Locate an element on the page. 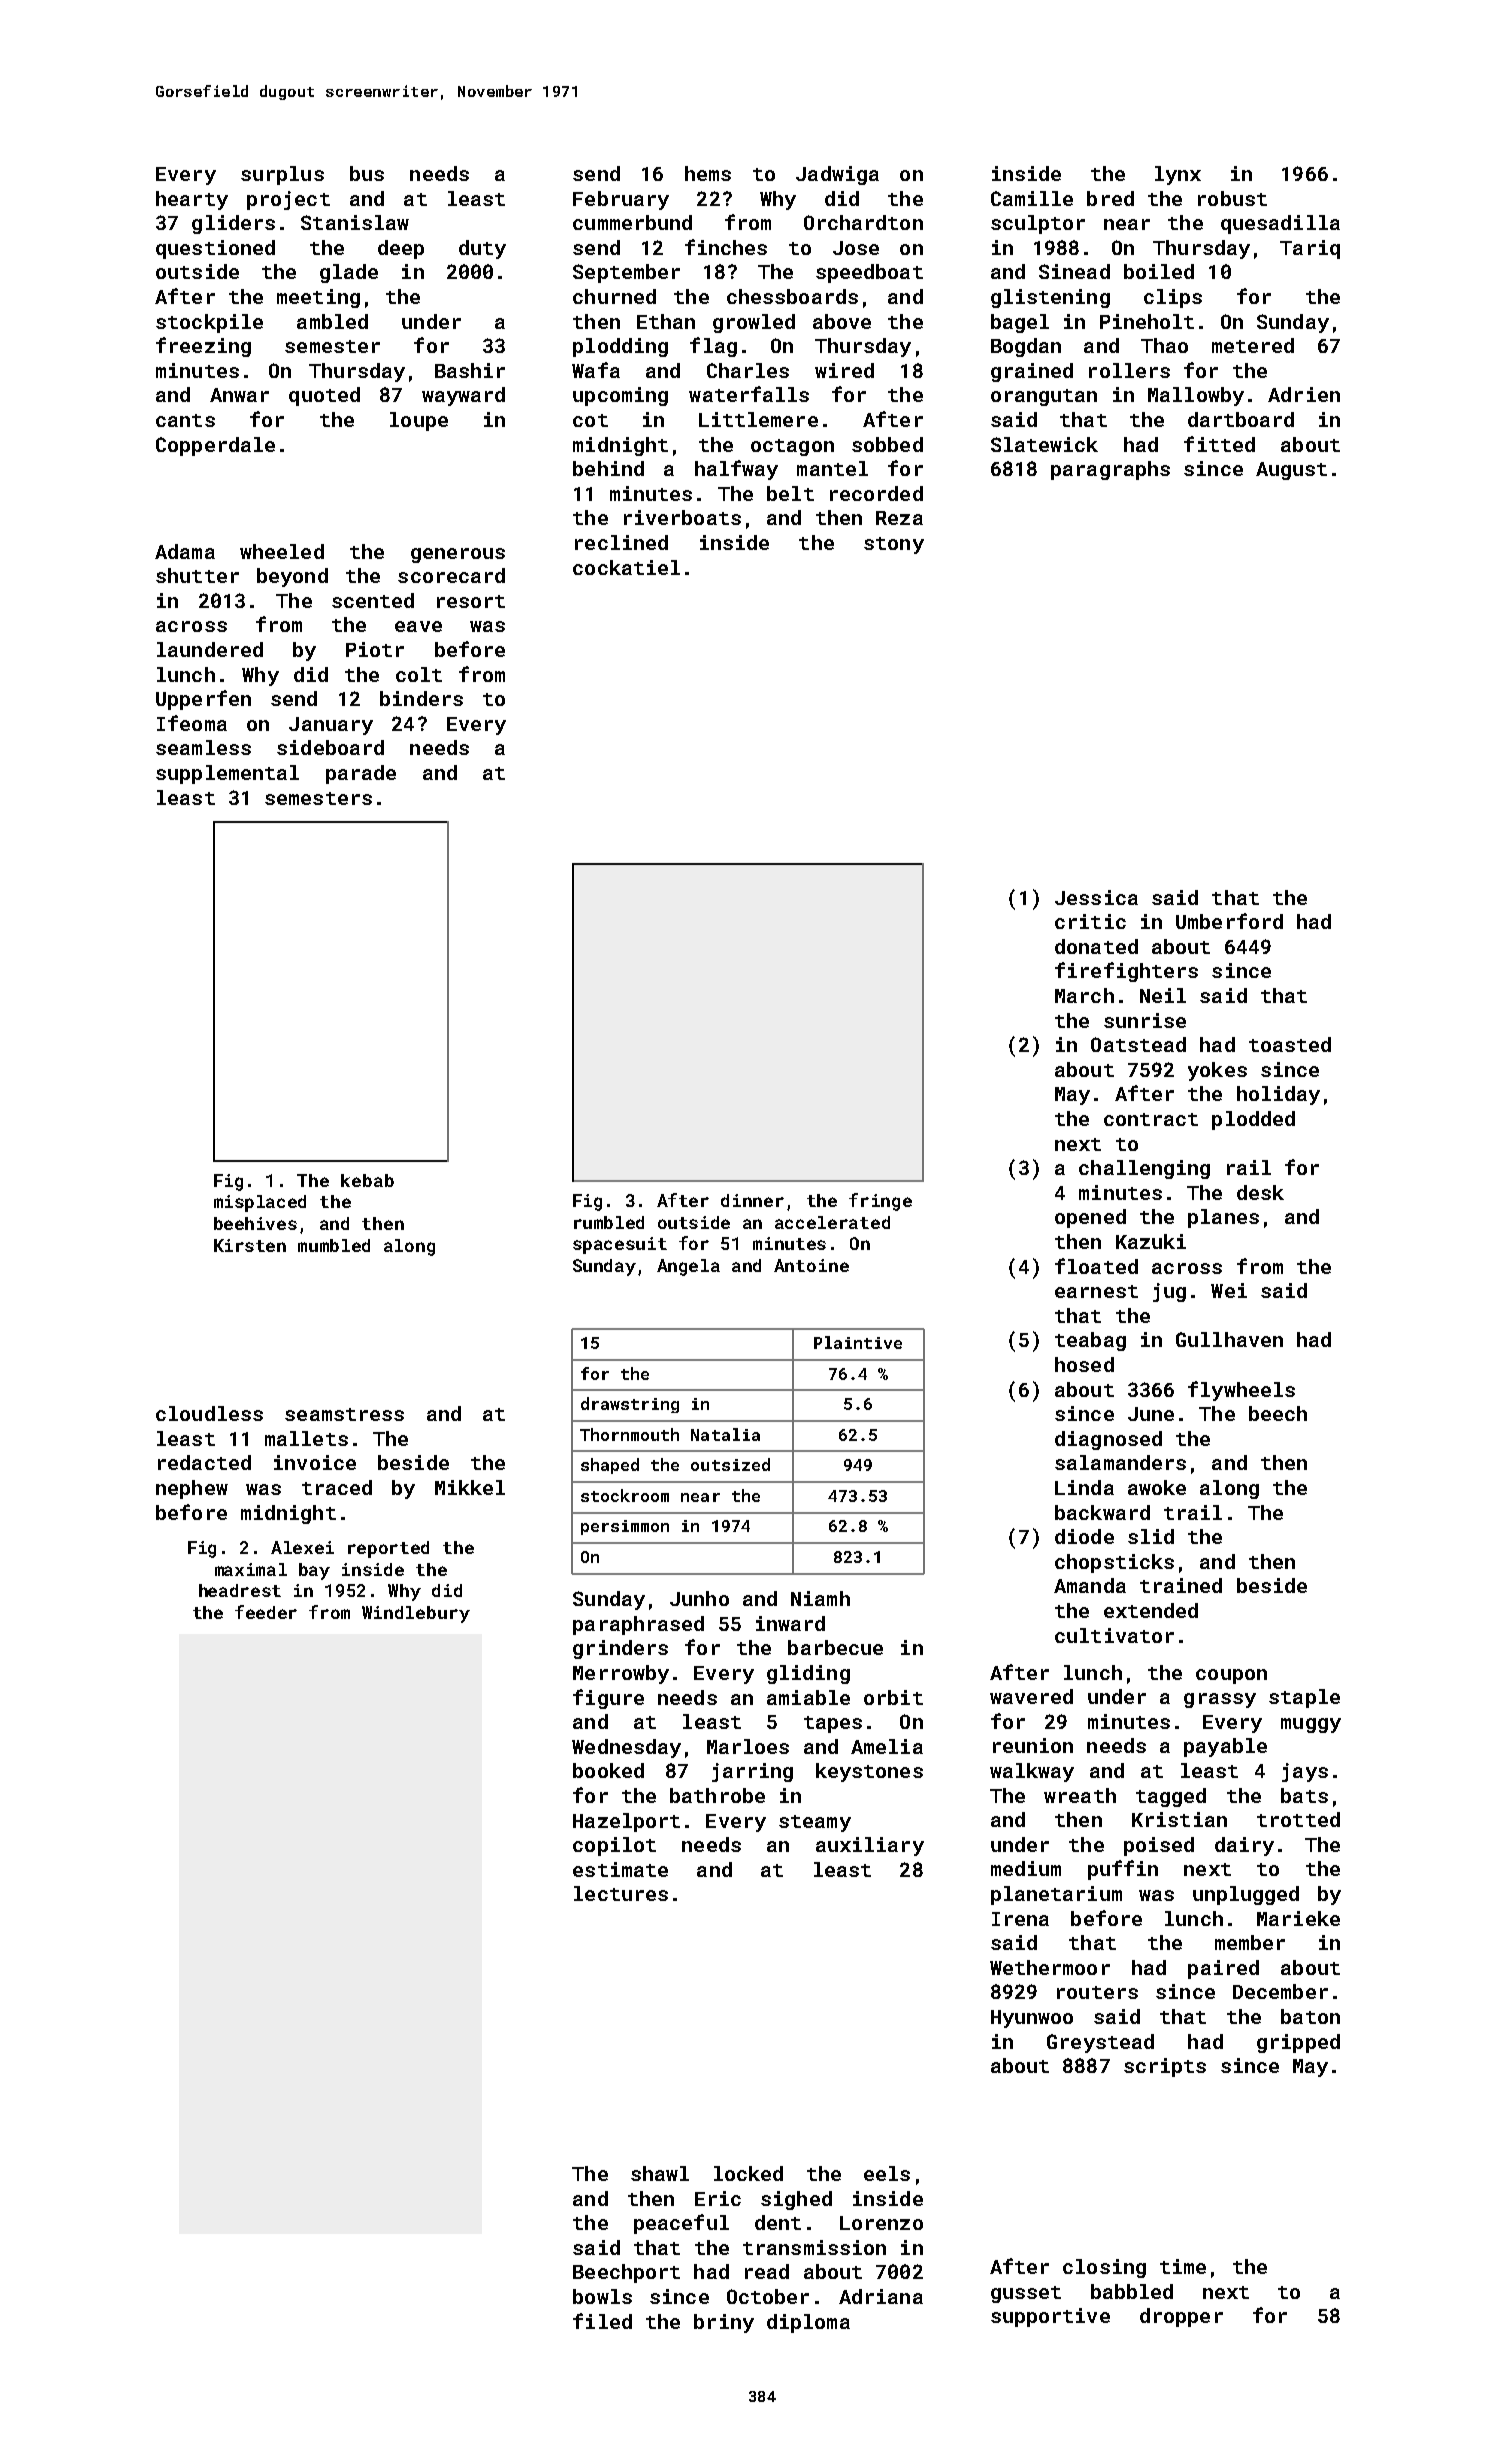 This document has height=2464, width=1496. Upperfen is located at coordinates (203, 700).
